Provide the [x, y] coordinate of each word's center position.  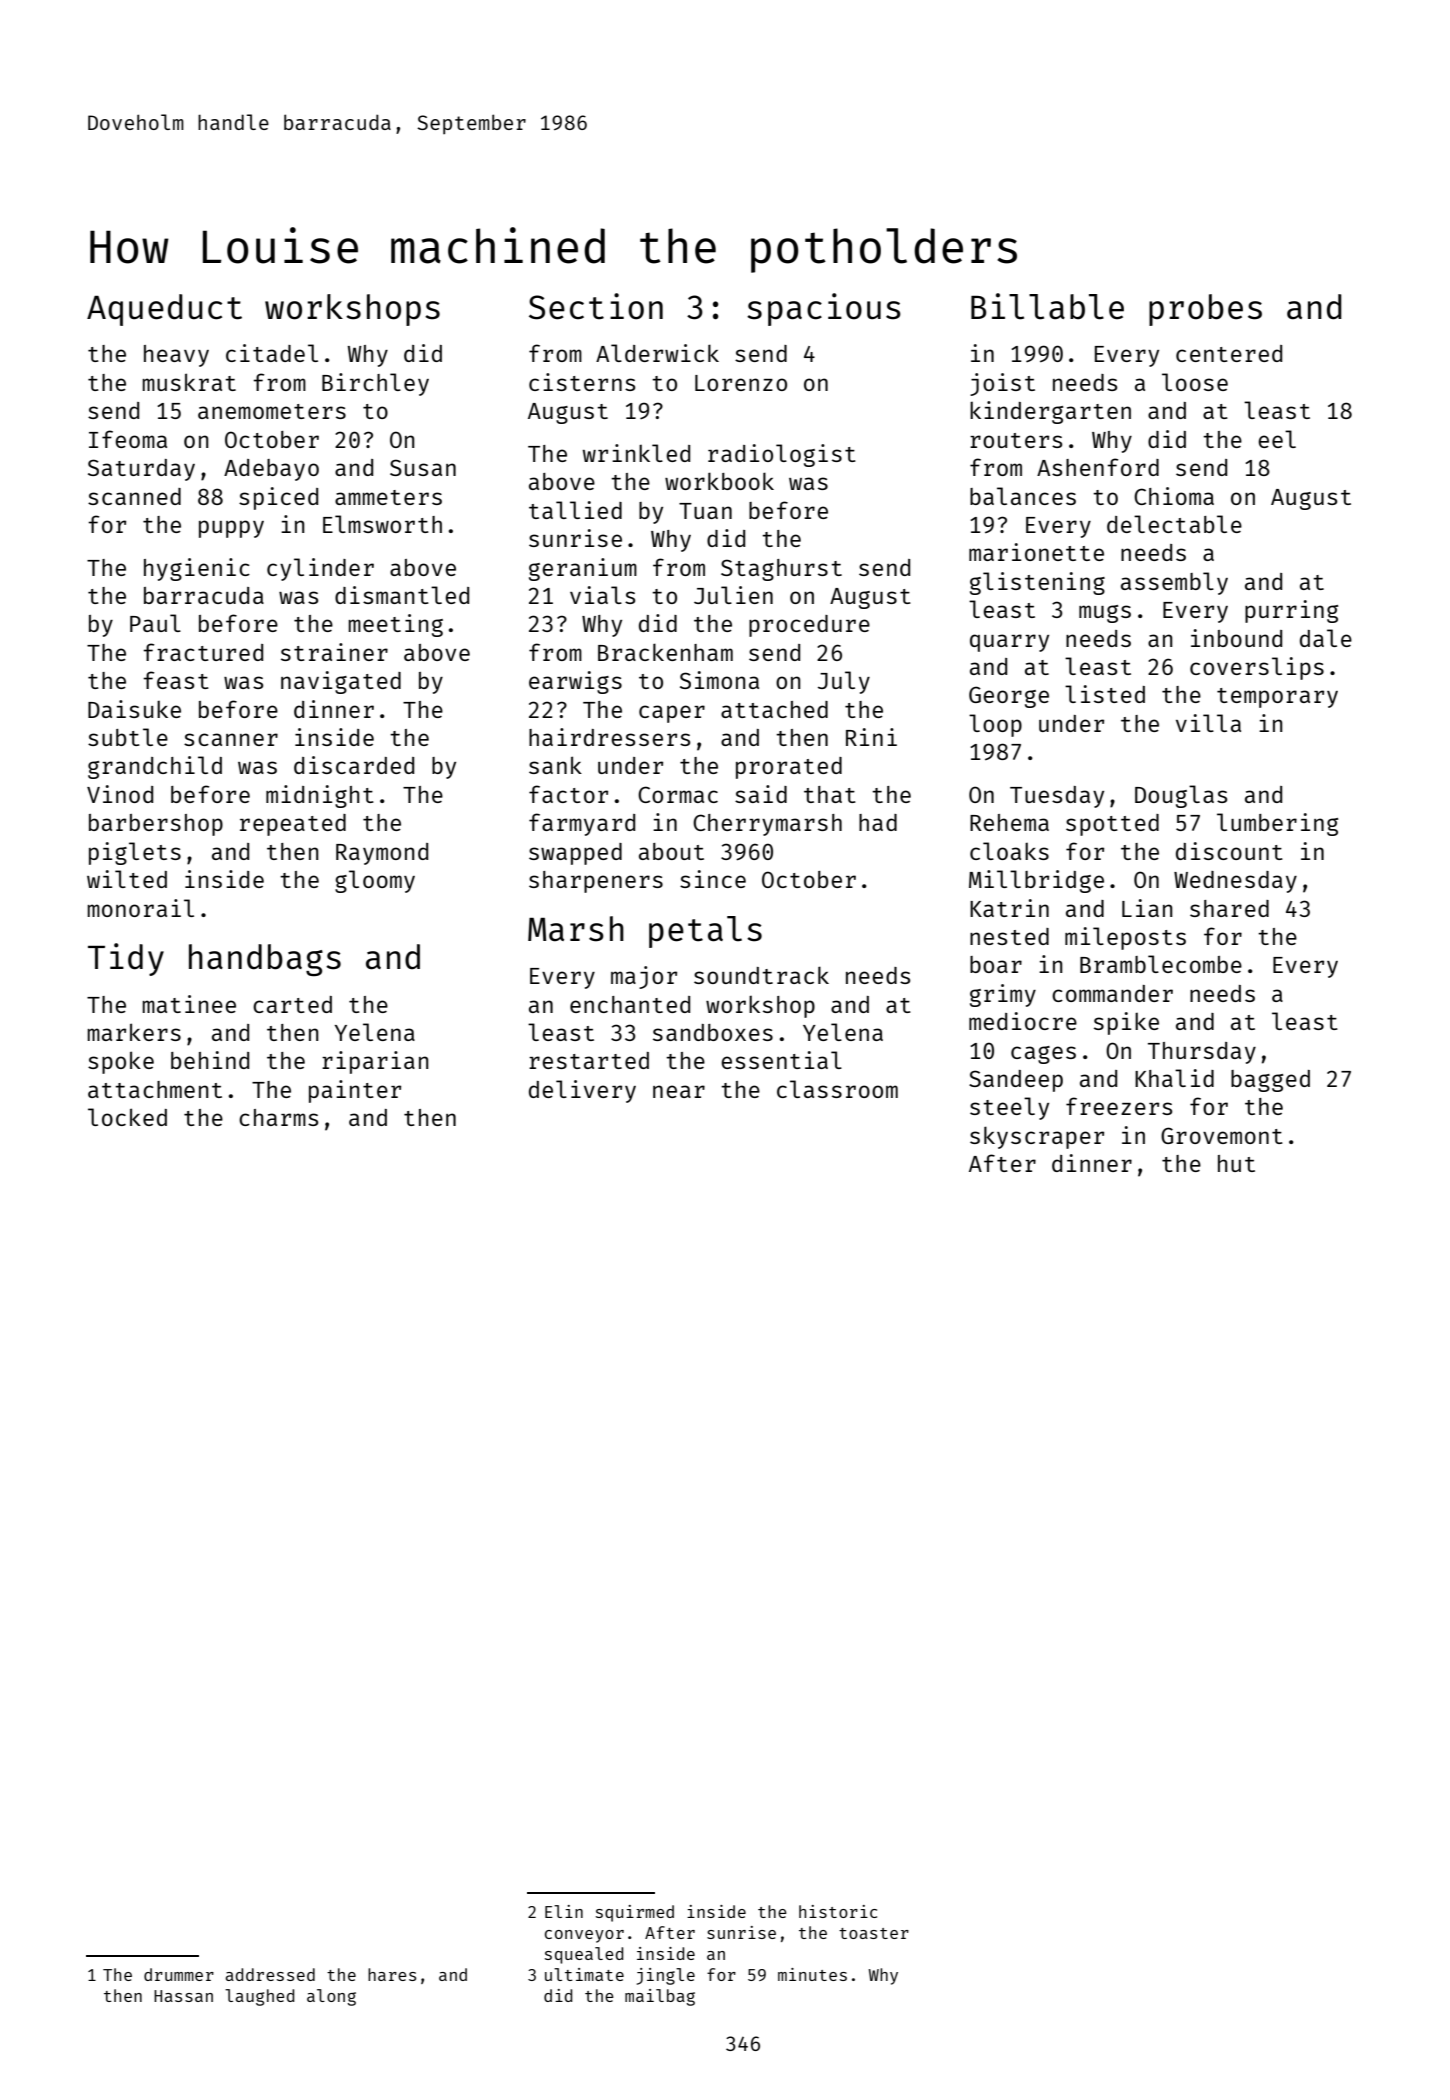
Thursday [1202, 1053]
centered [1229, 353]
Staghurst [781, 570]
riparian [375, 1062]
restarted [589, 1060]
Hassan [183, 1996]
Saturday [141, 470]
